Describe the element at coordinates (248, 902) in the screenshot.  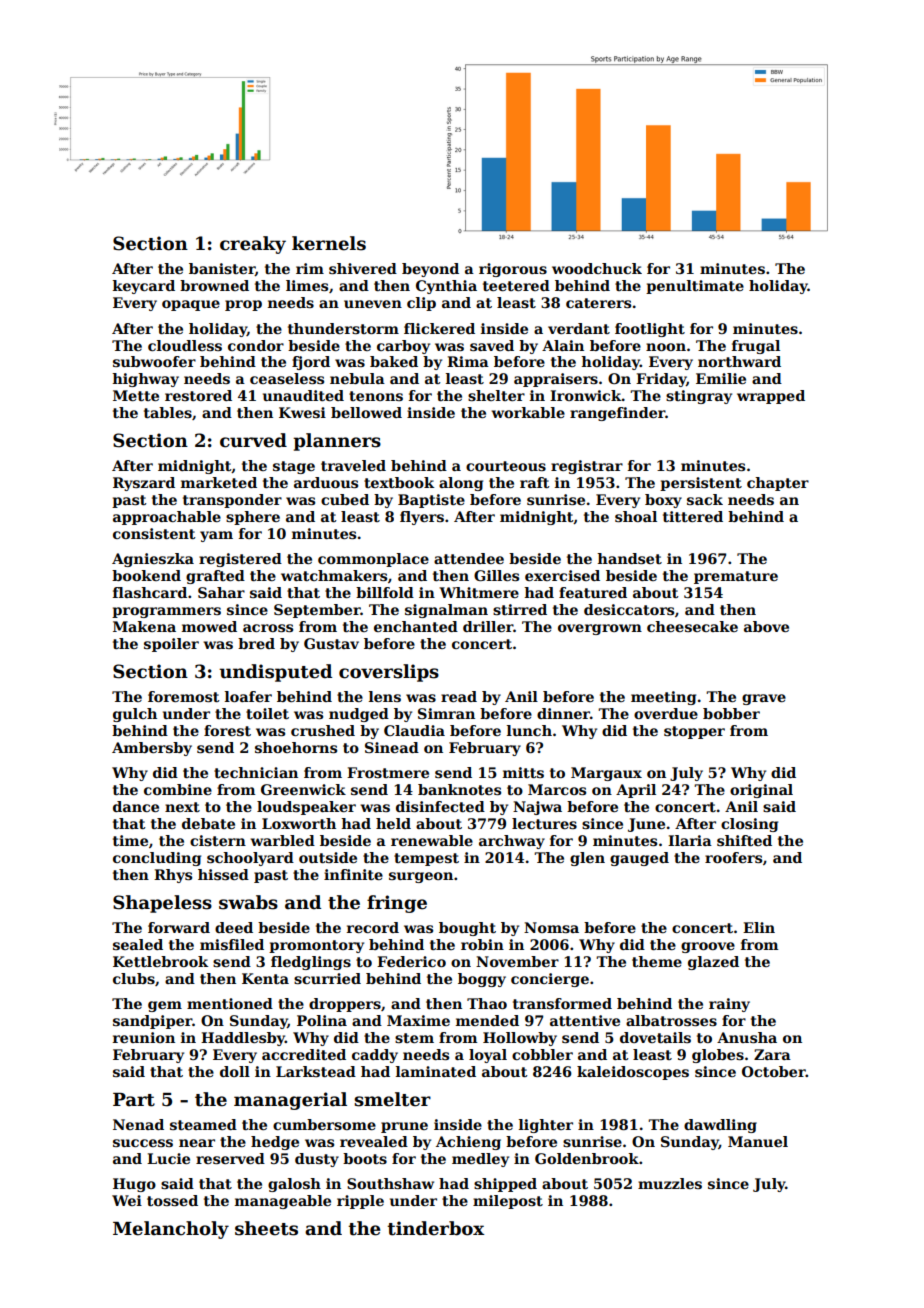
I see `swabs` at that location.
